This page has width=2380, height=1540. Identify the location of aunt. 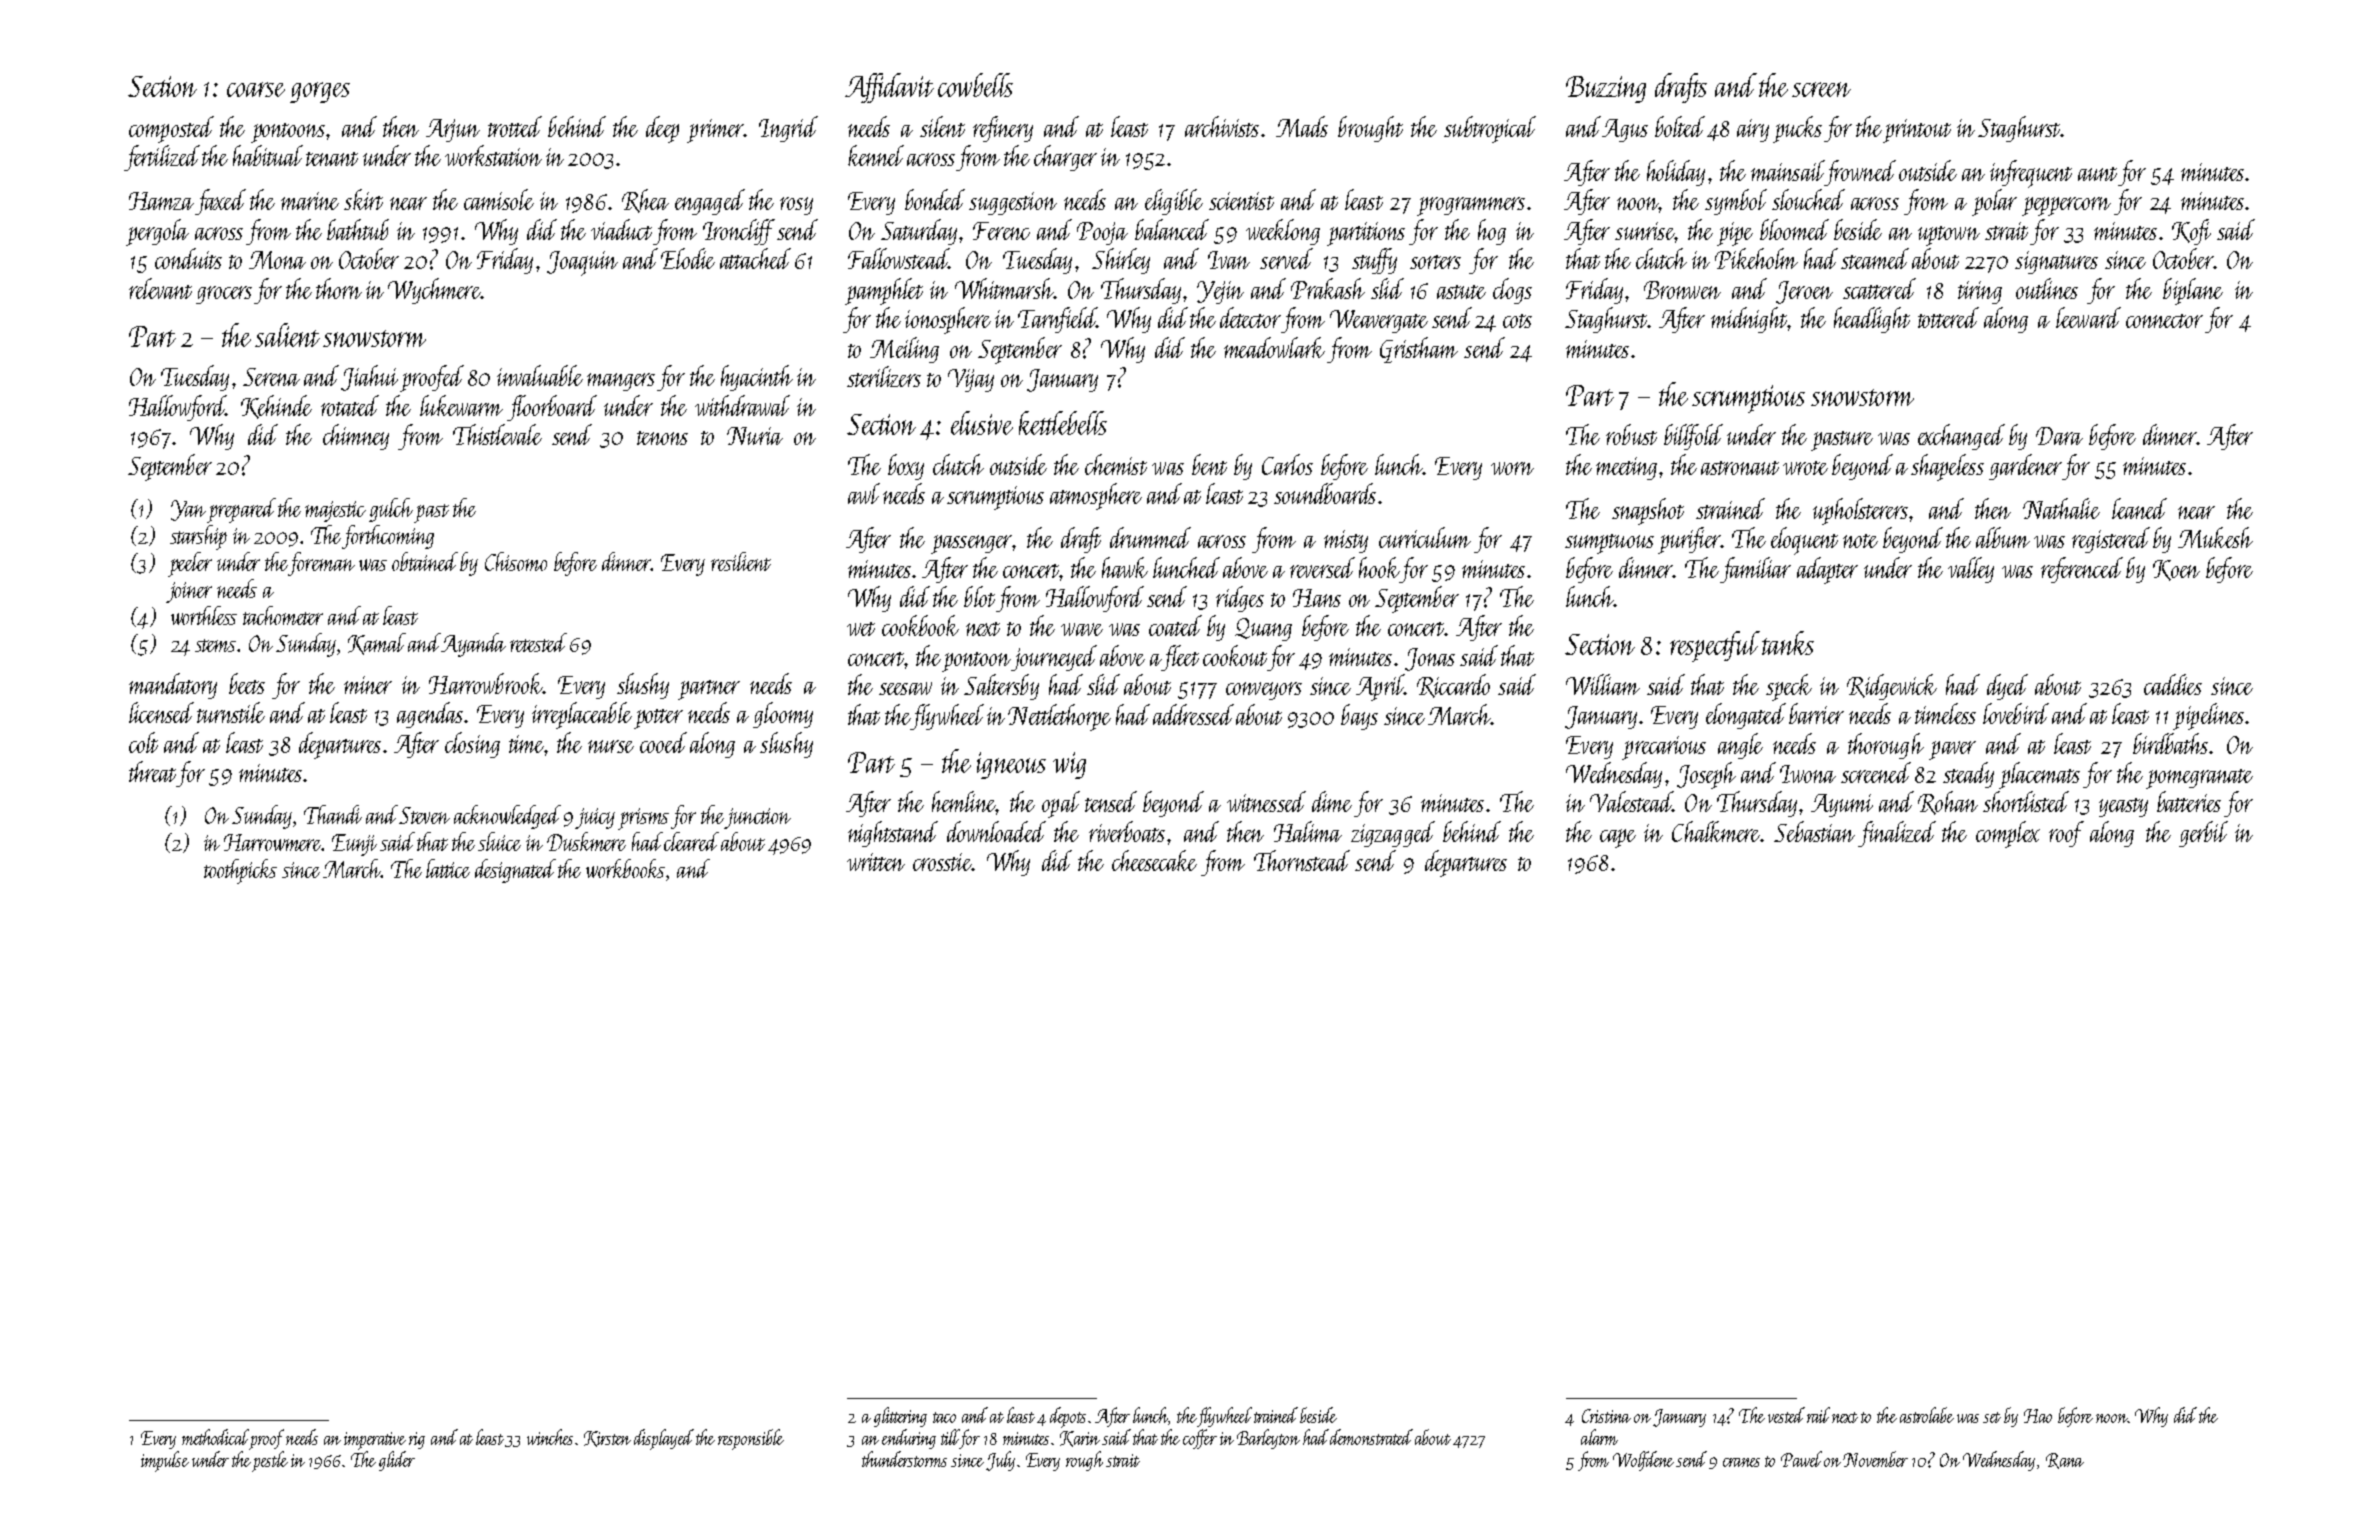
(2097, 174).
